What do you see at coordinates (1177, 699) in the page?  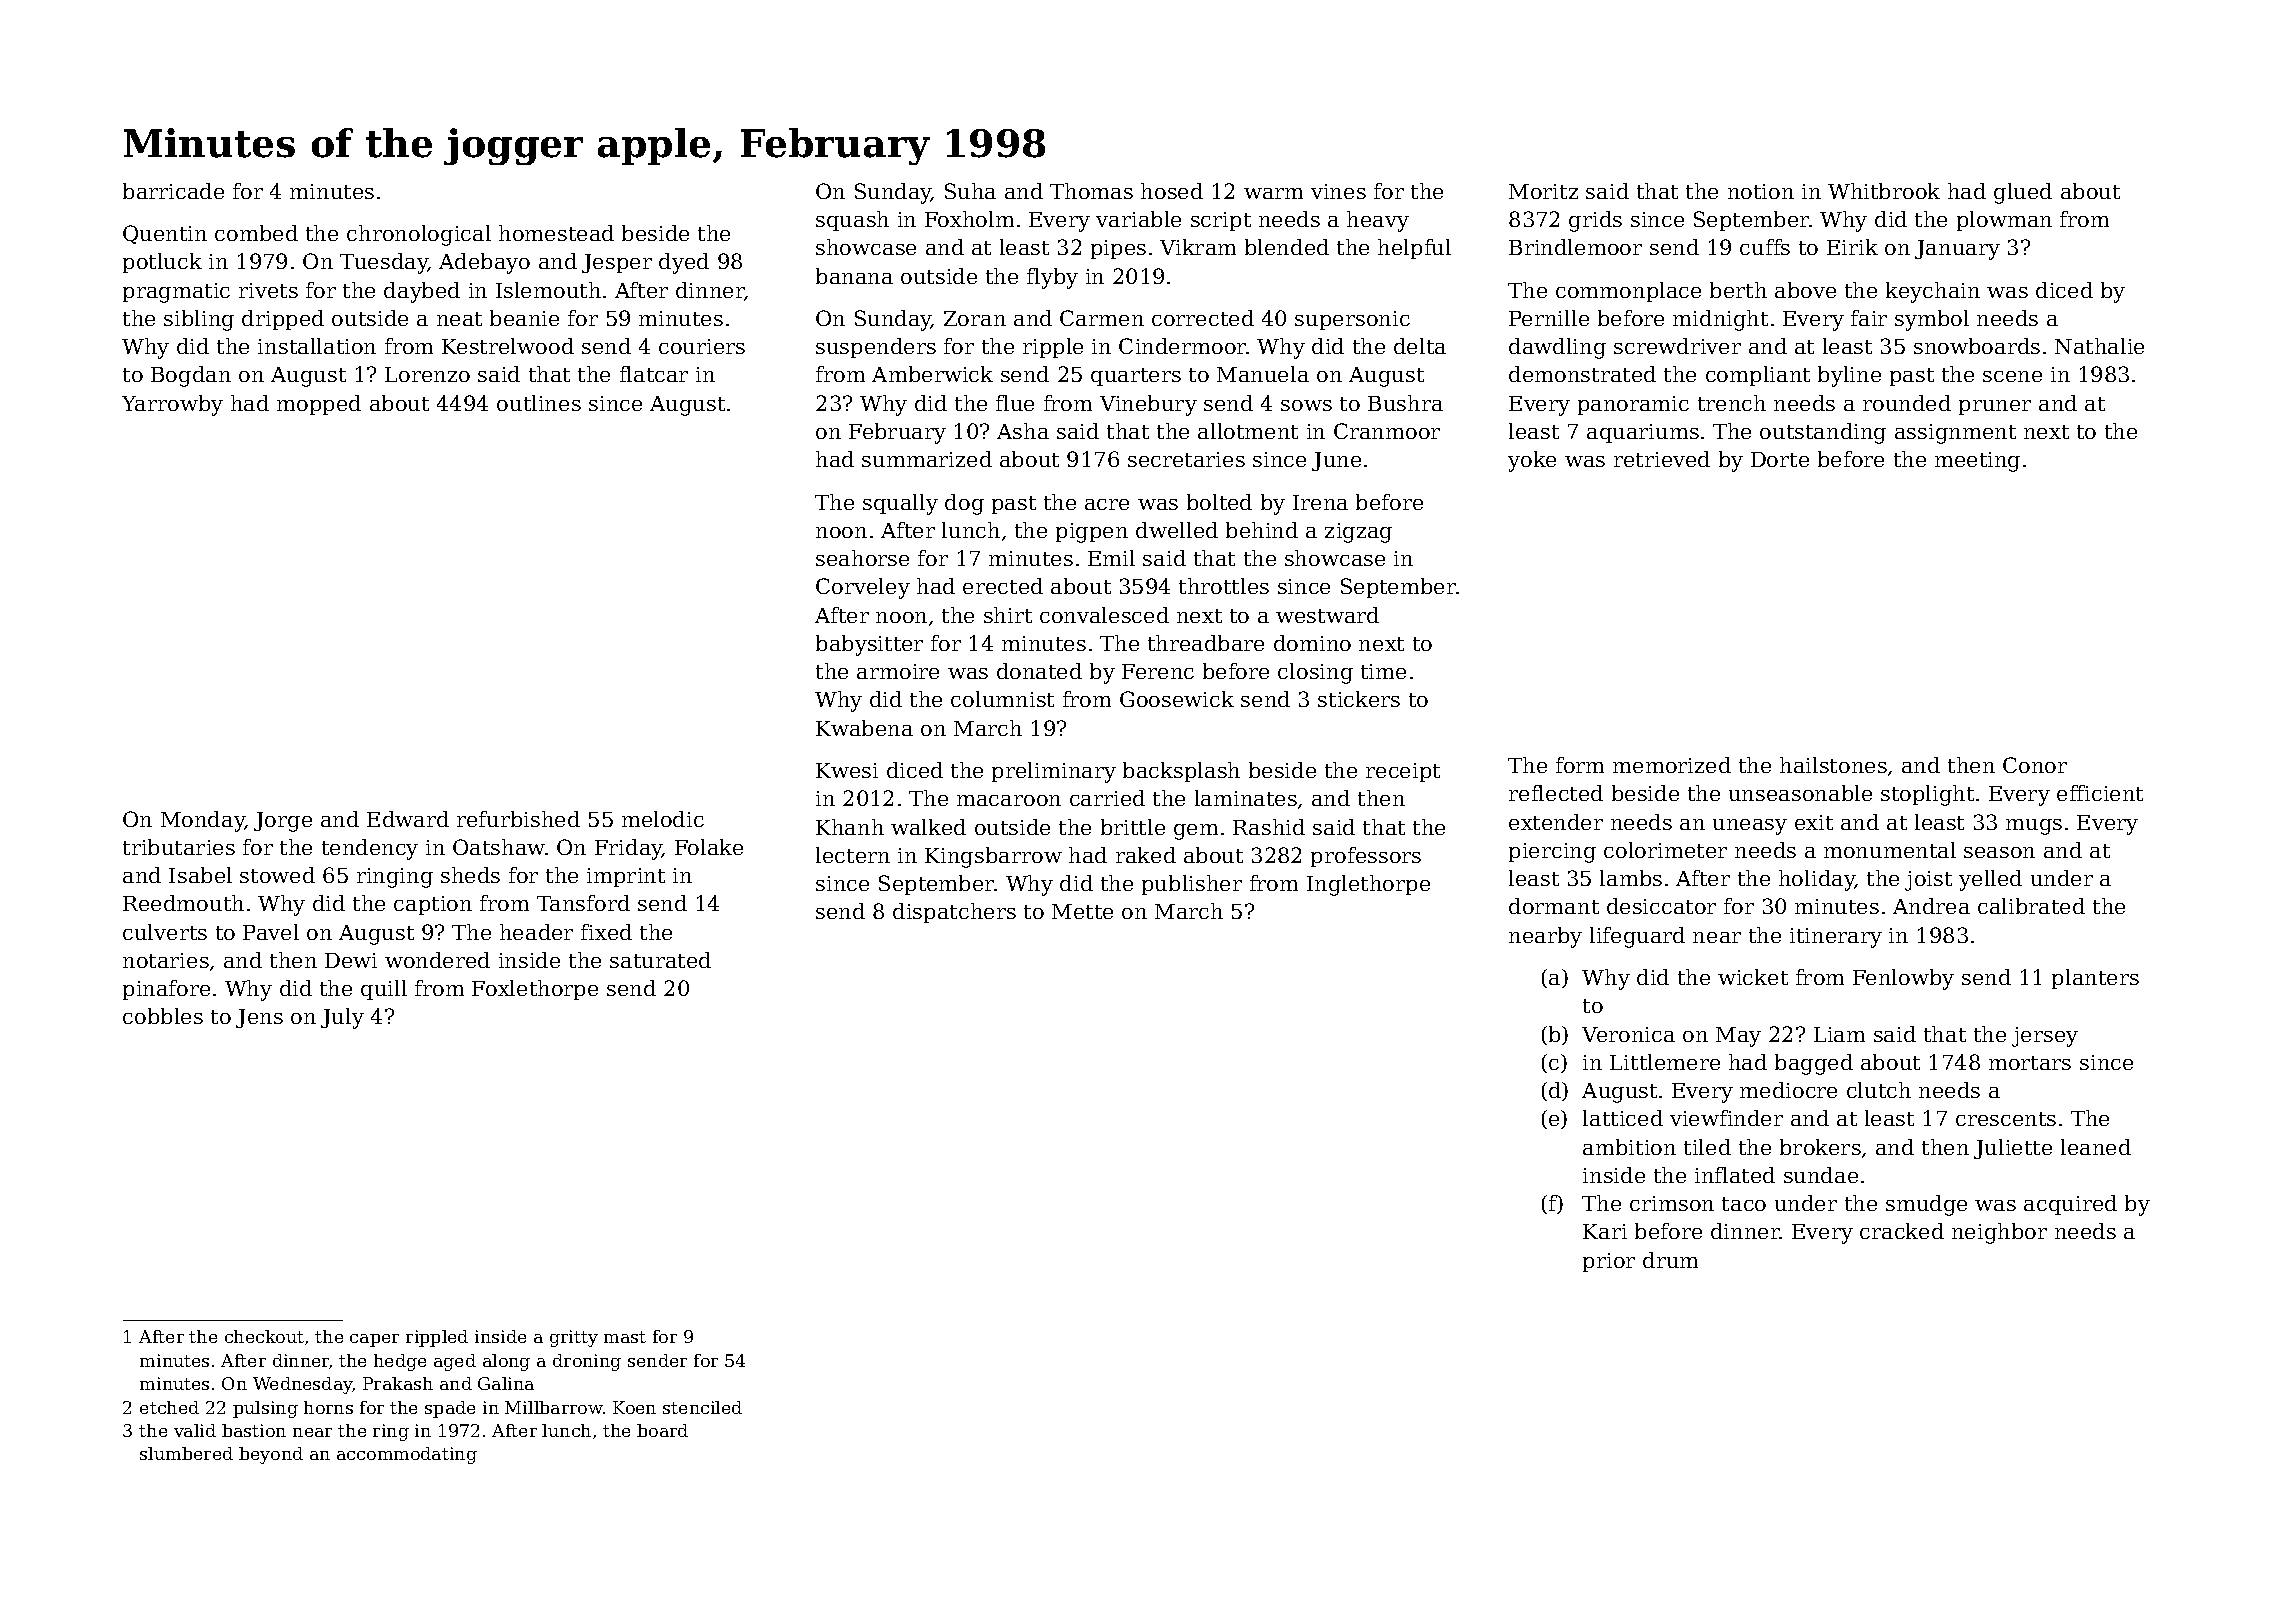 I see `Goosewick` at bounding box center [1177, 699].
